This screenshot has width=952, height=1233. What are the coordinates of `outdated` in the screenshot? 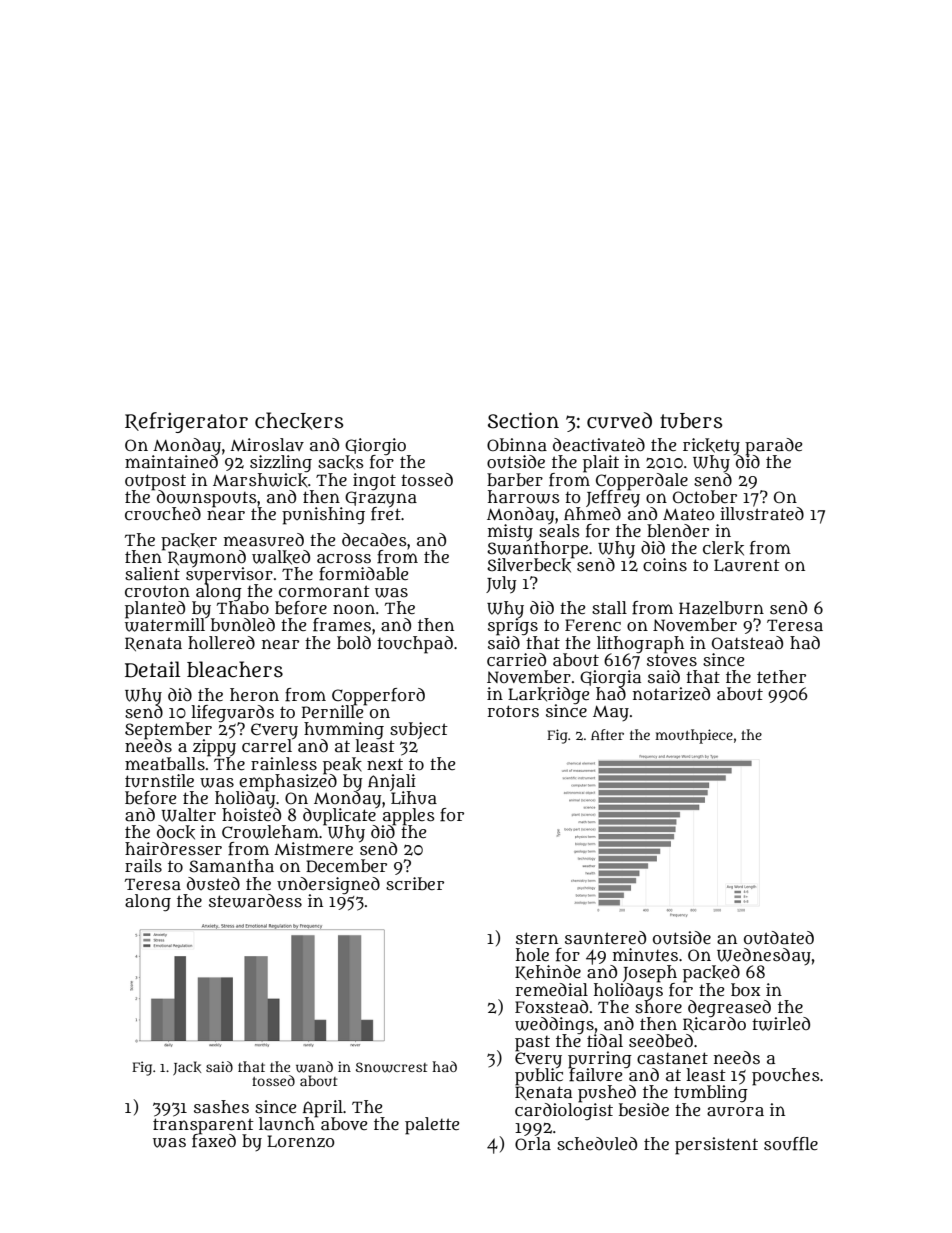 It's located at (779, 937).
